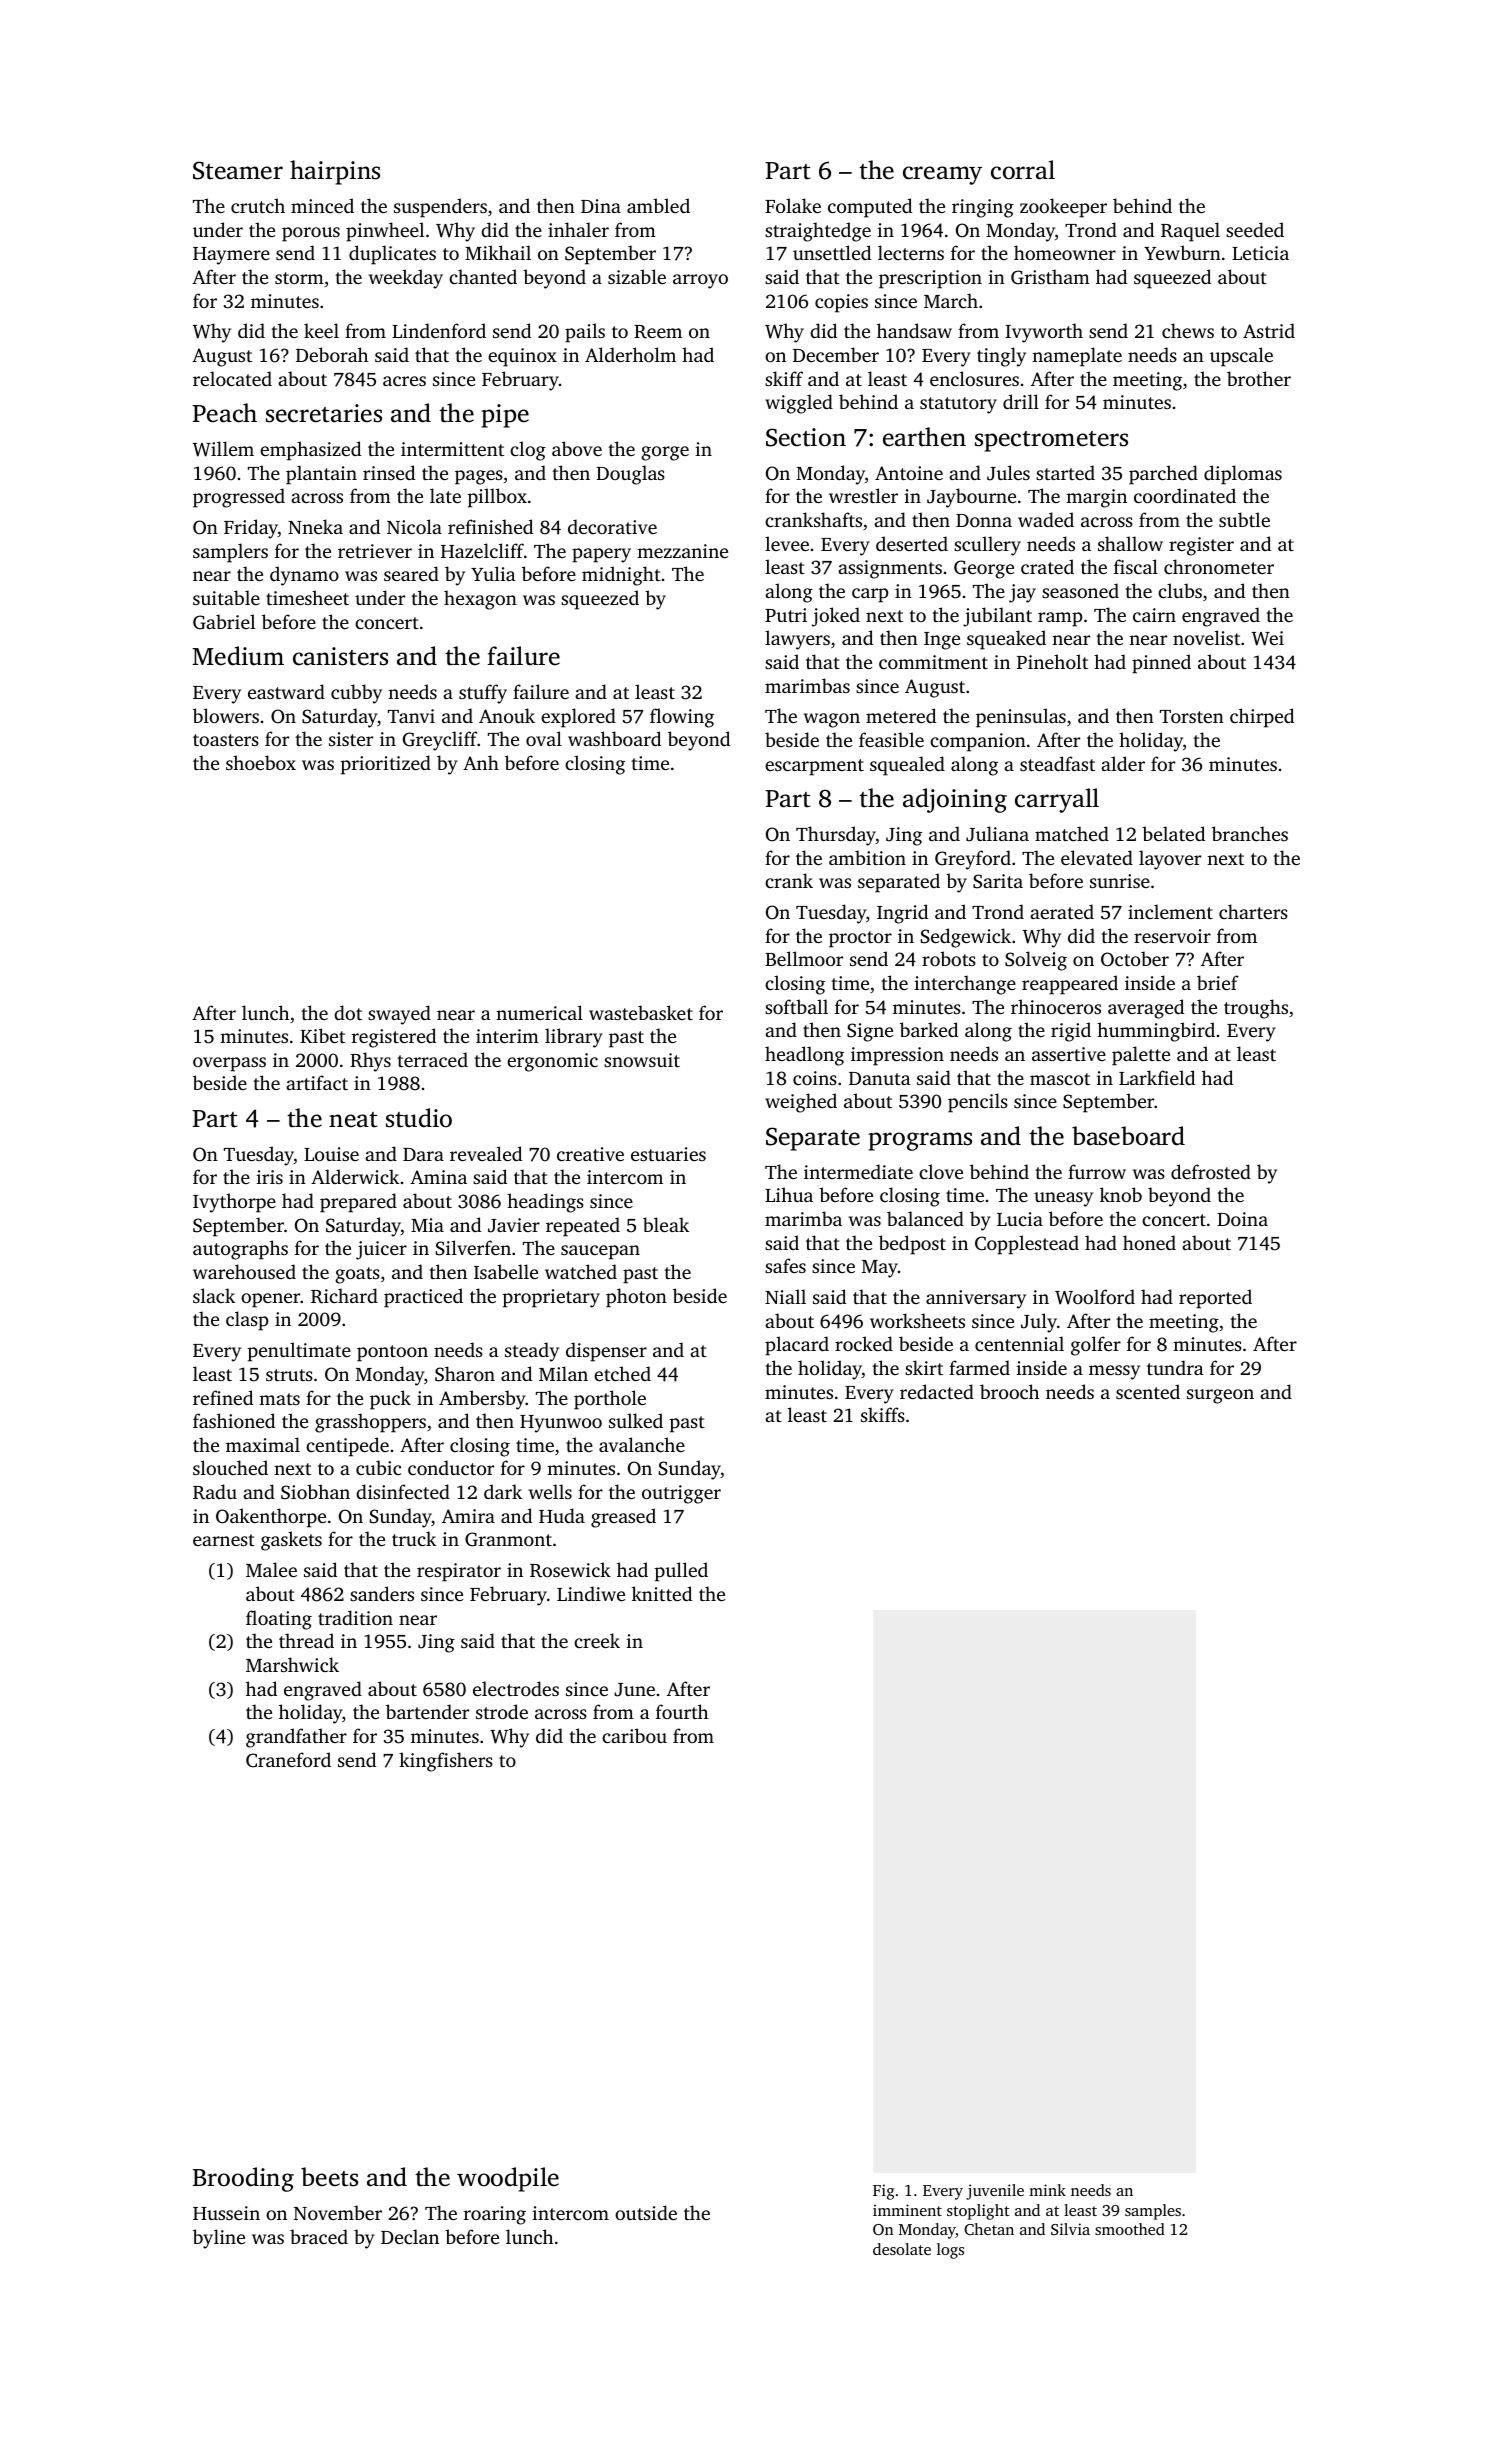  Describe the element at coordinates (240, 1250) in the screenshot. I see `autographs` at that location.
